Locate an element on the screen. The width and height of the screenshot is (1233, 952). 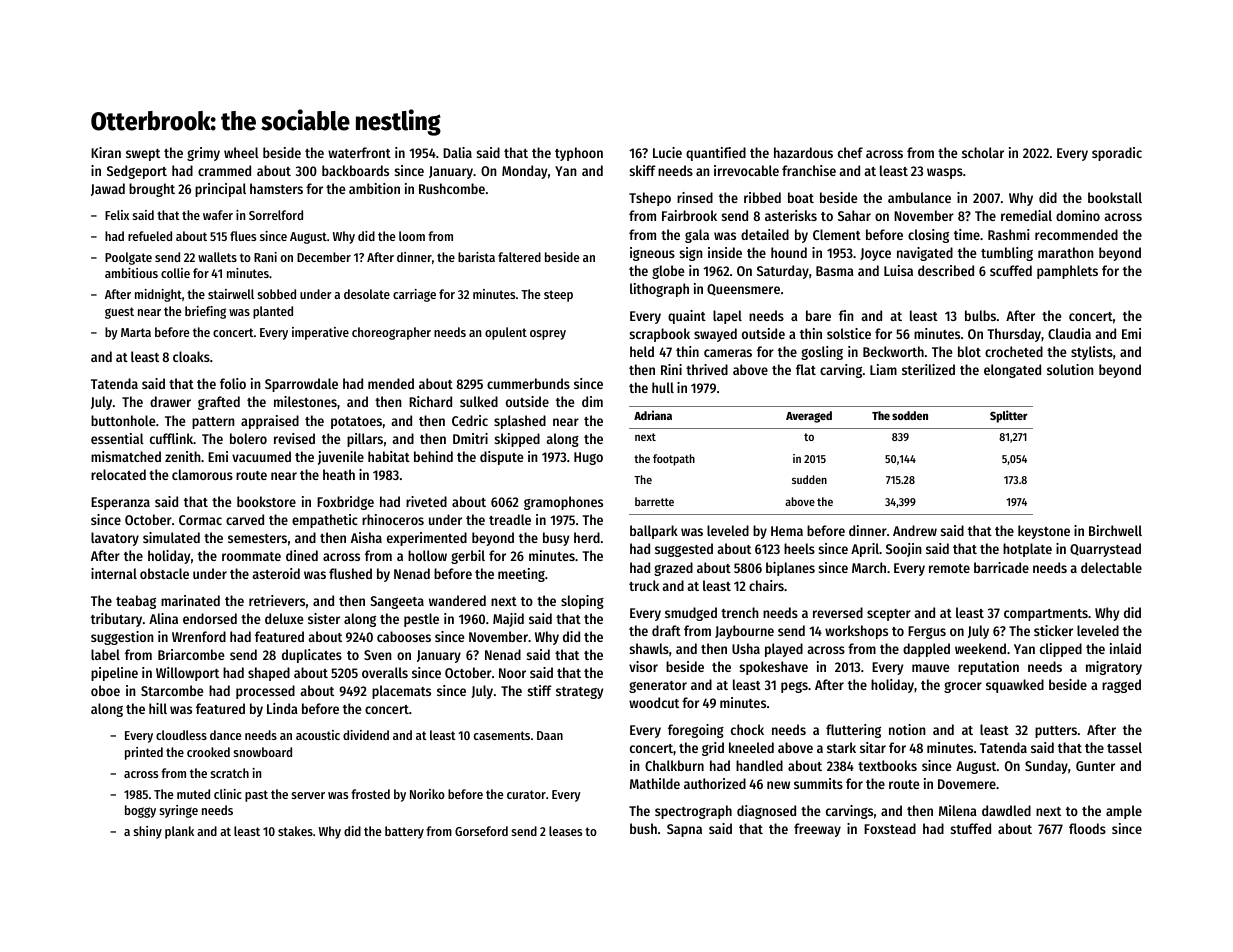
marinated is located at coordinates (190, 600).
